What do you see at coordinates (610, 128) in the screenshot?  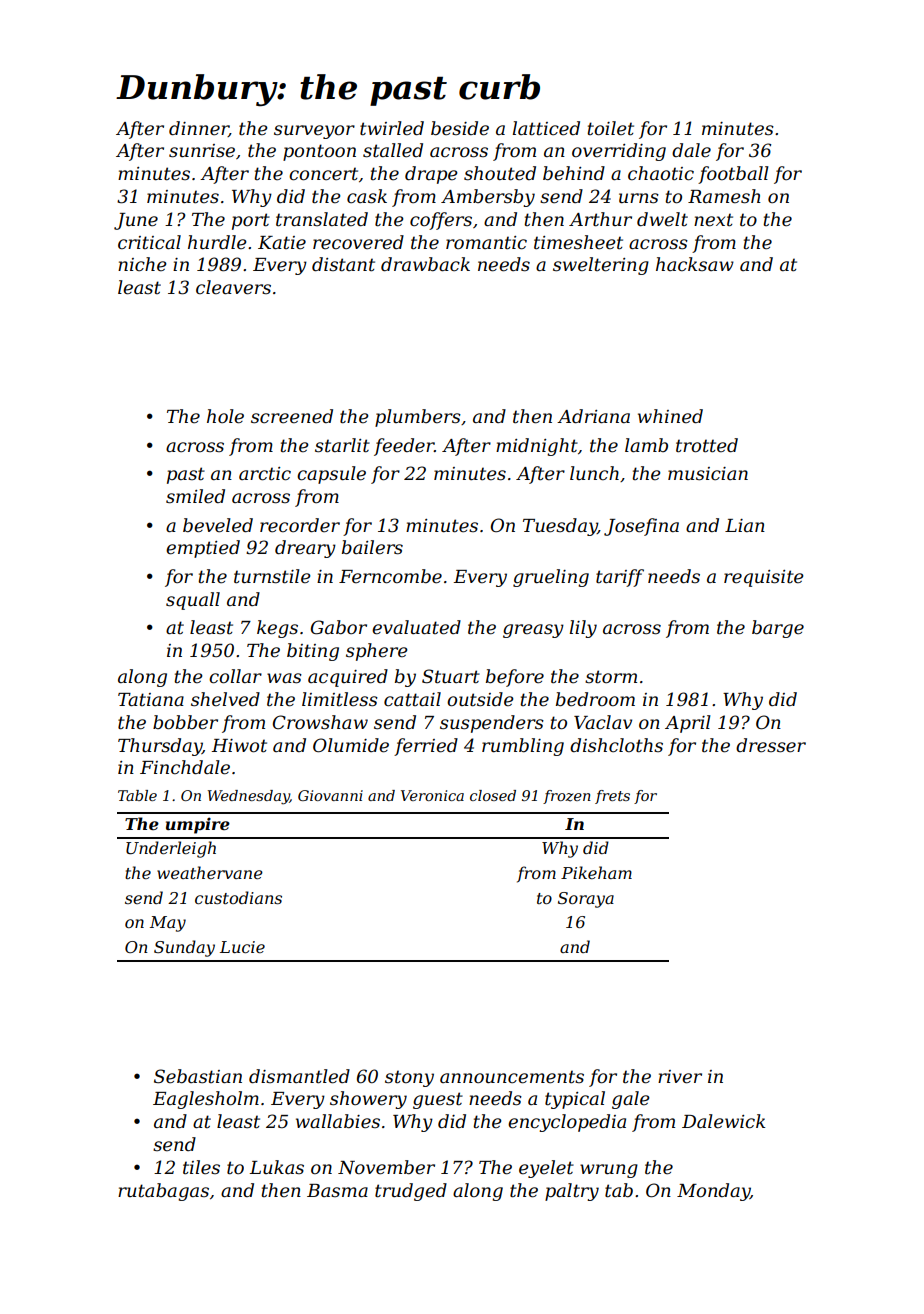 I see `toilet` at bounding box center [610, 128].
